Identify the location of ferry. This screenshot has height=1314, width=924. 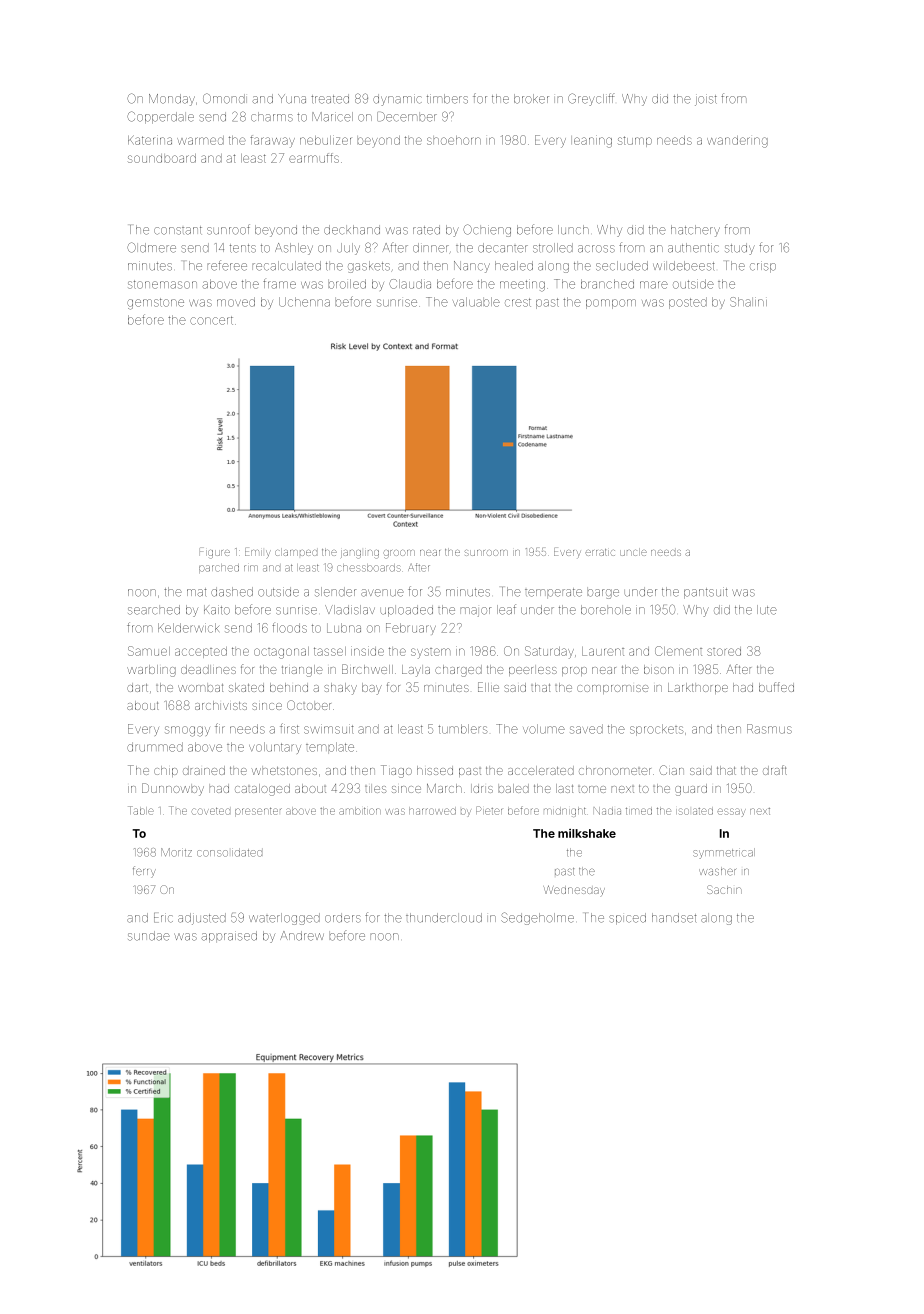
(144, 872).
